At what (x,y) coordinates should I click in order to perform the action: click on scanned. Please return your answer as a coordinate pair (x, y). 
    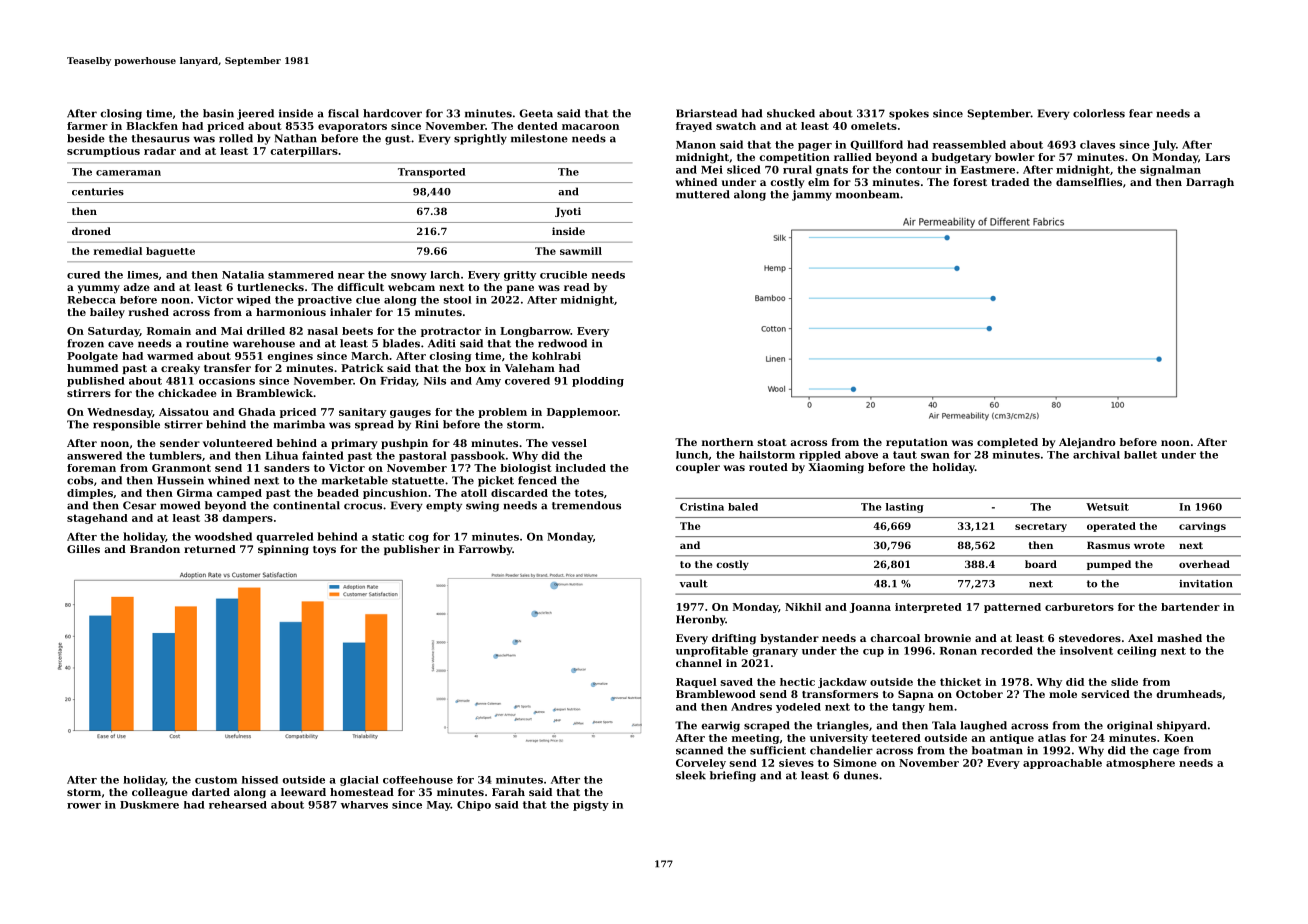
    Looking at the image, I should click on (699, 750).
